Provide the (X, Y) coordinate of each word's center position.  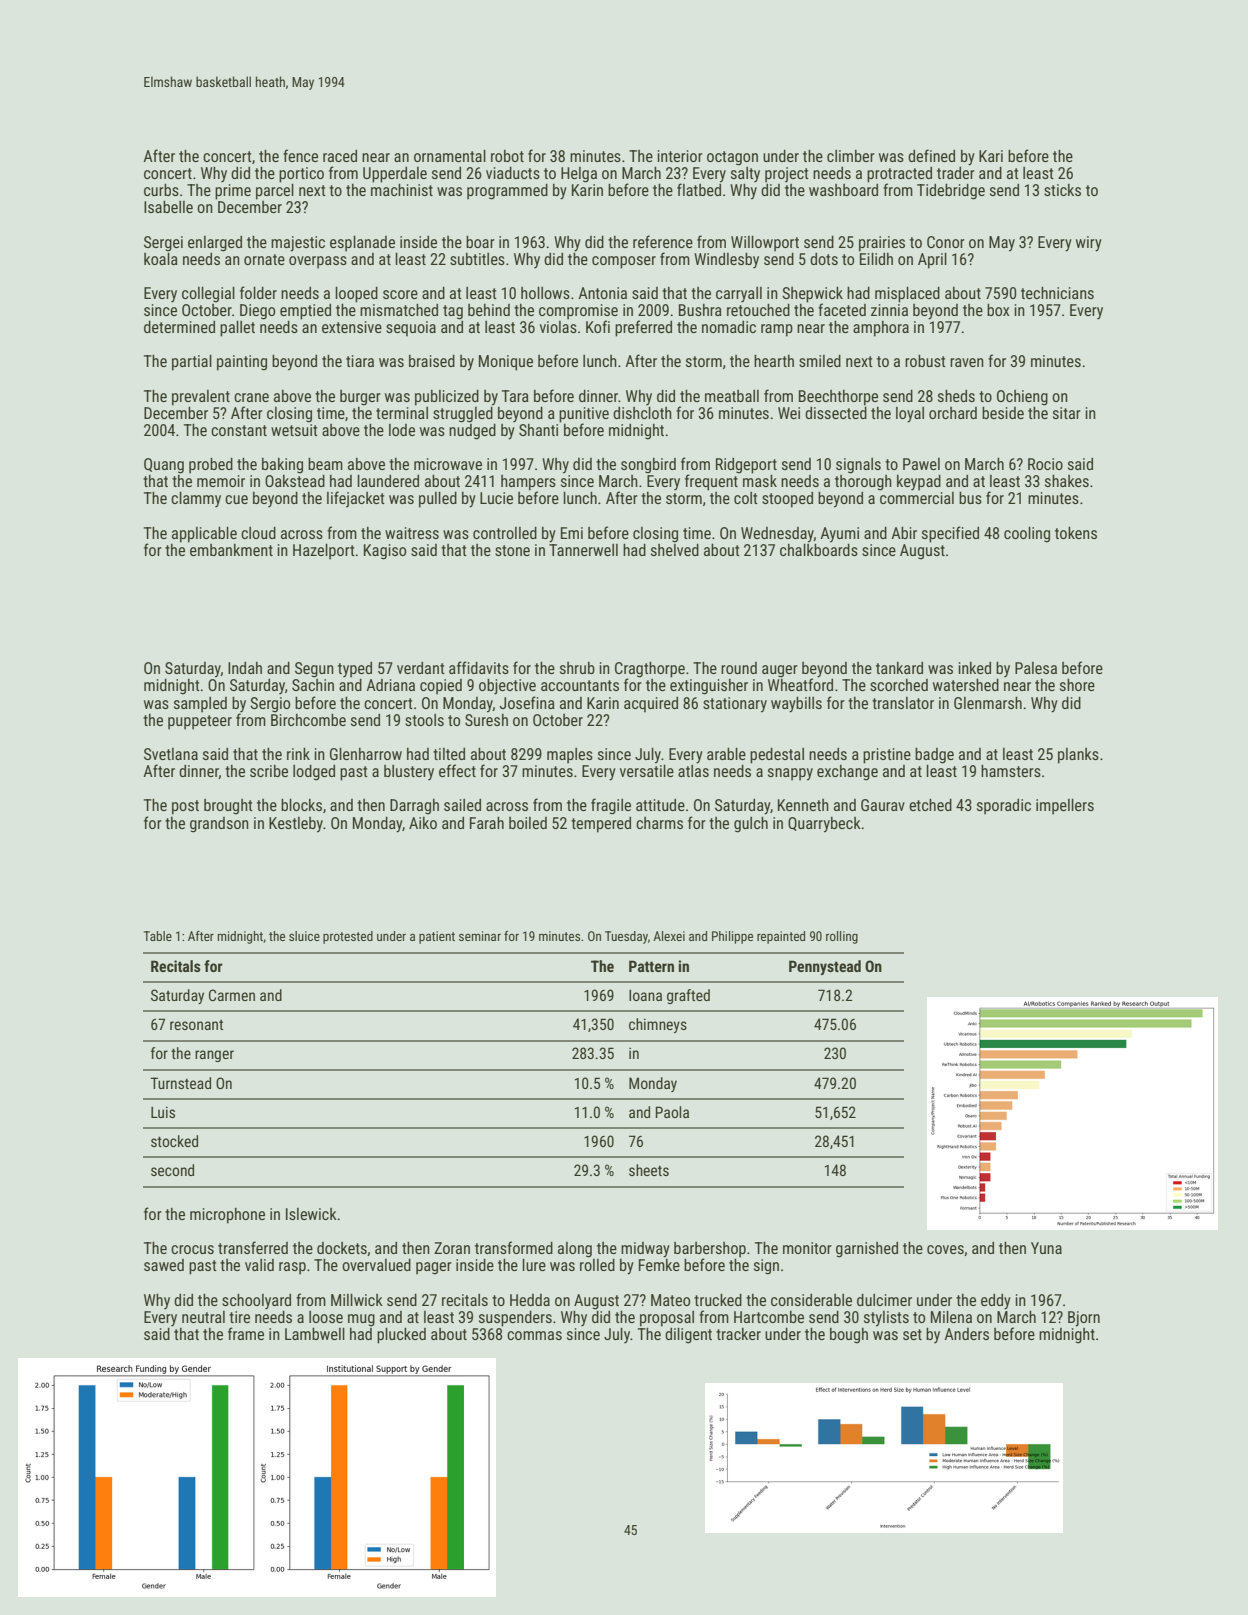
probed (211, 466)
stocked (174, 1141)
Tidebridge (951, 192)
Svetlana (171, 754)
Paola (672, 1112)
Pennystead (825, 967)
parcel (275, 192)
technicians (1057, 293)
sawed (164, 1265)
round (739, 668)
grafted (688, 996)
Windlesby (726, 261)
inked (974, 668)
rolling (842, 937)
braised (432, 361)
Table (158, 936)
